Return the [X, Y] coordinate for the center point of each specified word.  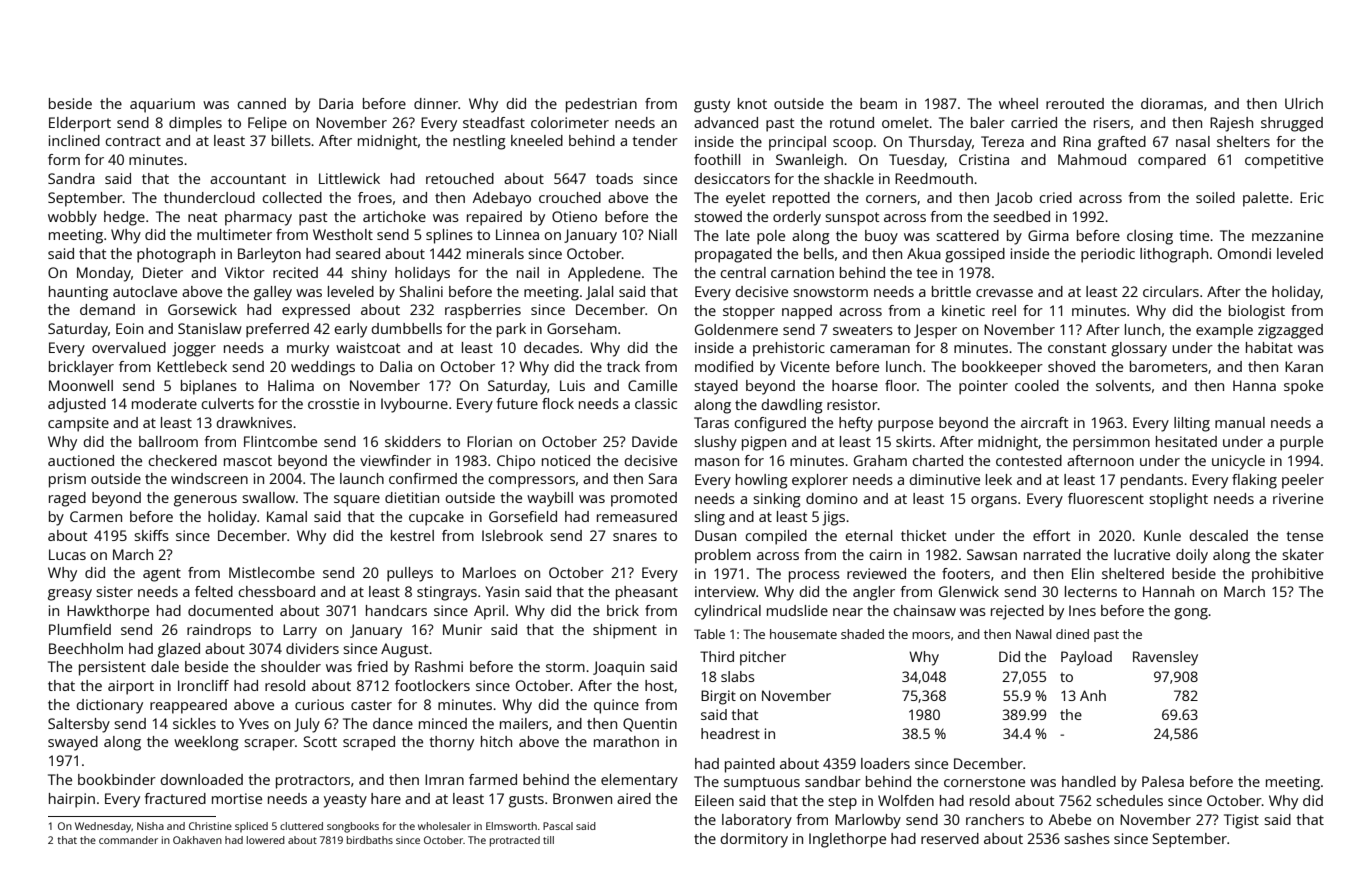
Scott [320, 741]
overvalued [129, 347]
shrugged [1292, 124]
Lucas [67, 554]
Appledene [604, 274]
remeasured [637, 516]
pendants [1152, 481]
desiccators [732, 178]
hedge [124, 218]
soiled [1215, 197]
